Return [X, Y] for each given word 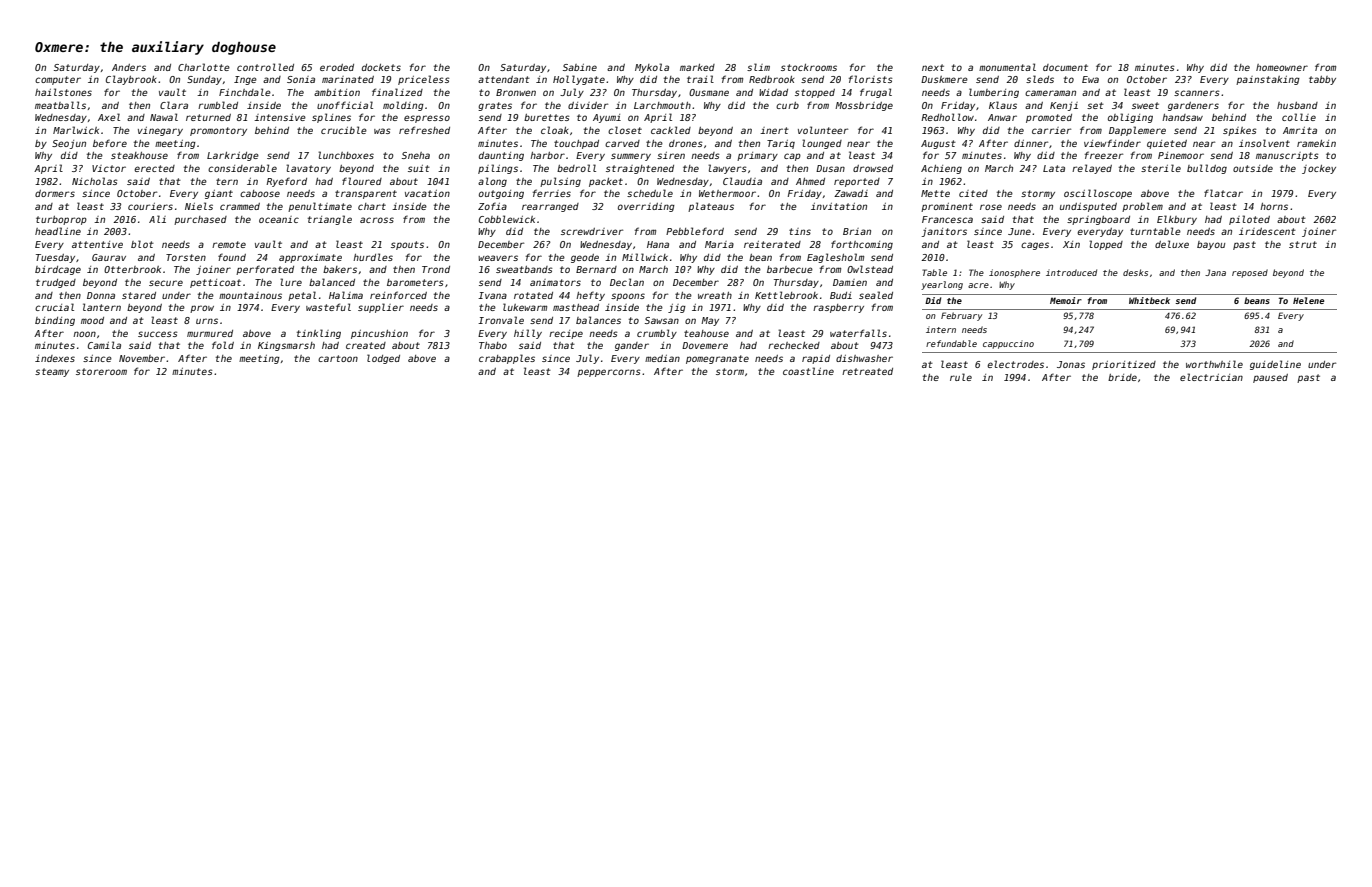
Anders [129, 67]
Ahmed [810, 181]
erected [154, 168]
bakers [340, 269]
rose [991, 207]
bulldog [1207, 169]
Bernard [596, 269]
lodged [383, 359]
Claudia [742, 181]
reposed [1250, 273]
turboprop [61, 220]
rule [961, 377]
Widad [773, 92]
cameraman [1050, 93]
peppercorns [608, 373]
